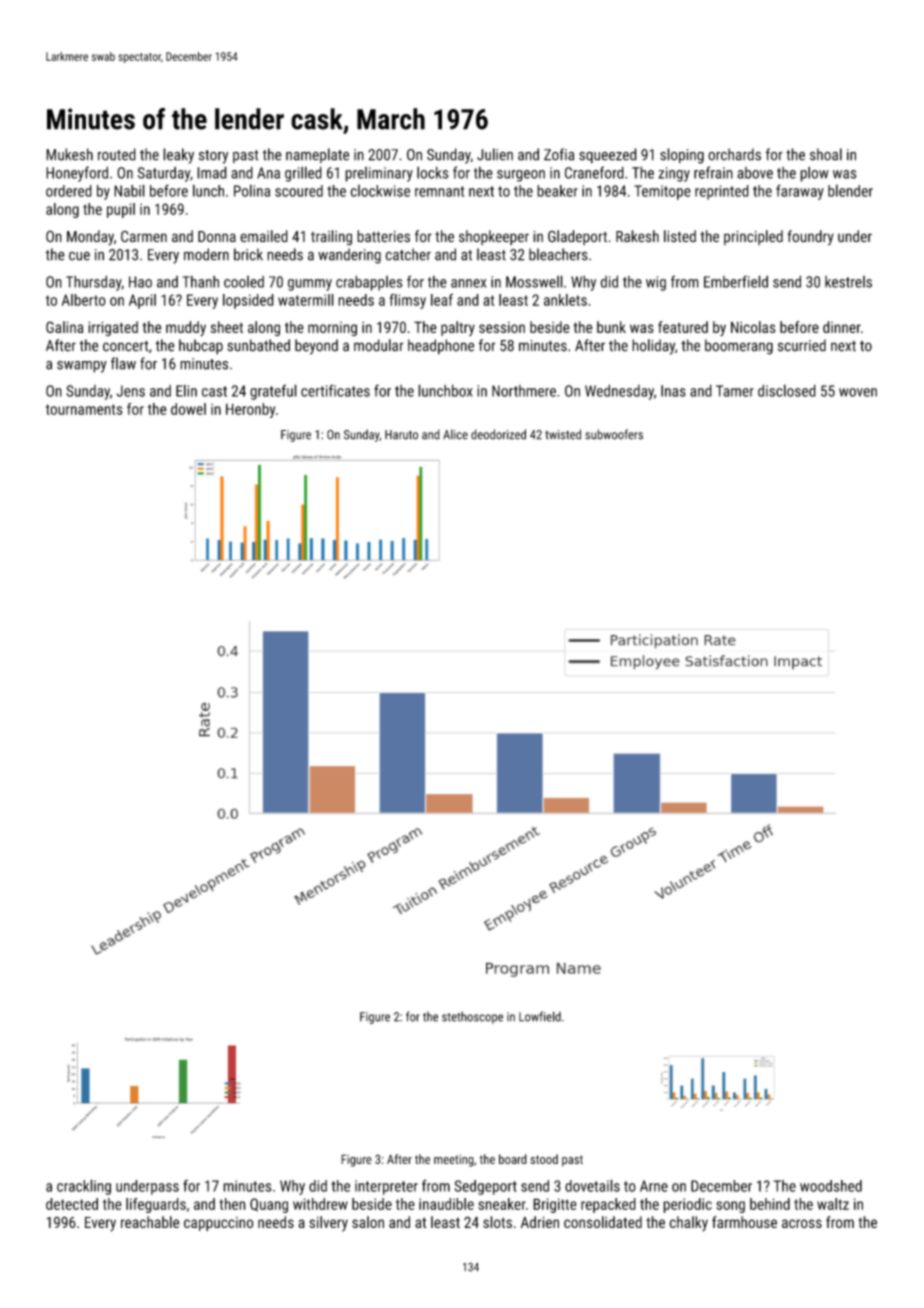 This screenshot has width=924, height=1308. What do you see at coordinates (213, 157) in the screenshot?
I see `story` at bounding box center [213, 157].
